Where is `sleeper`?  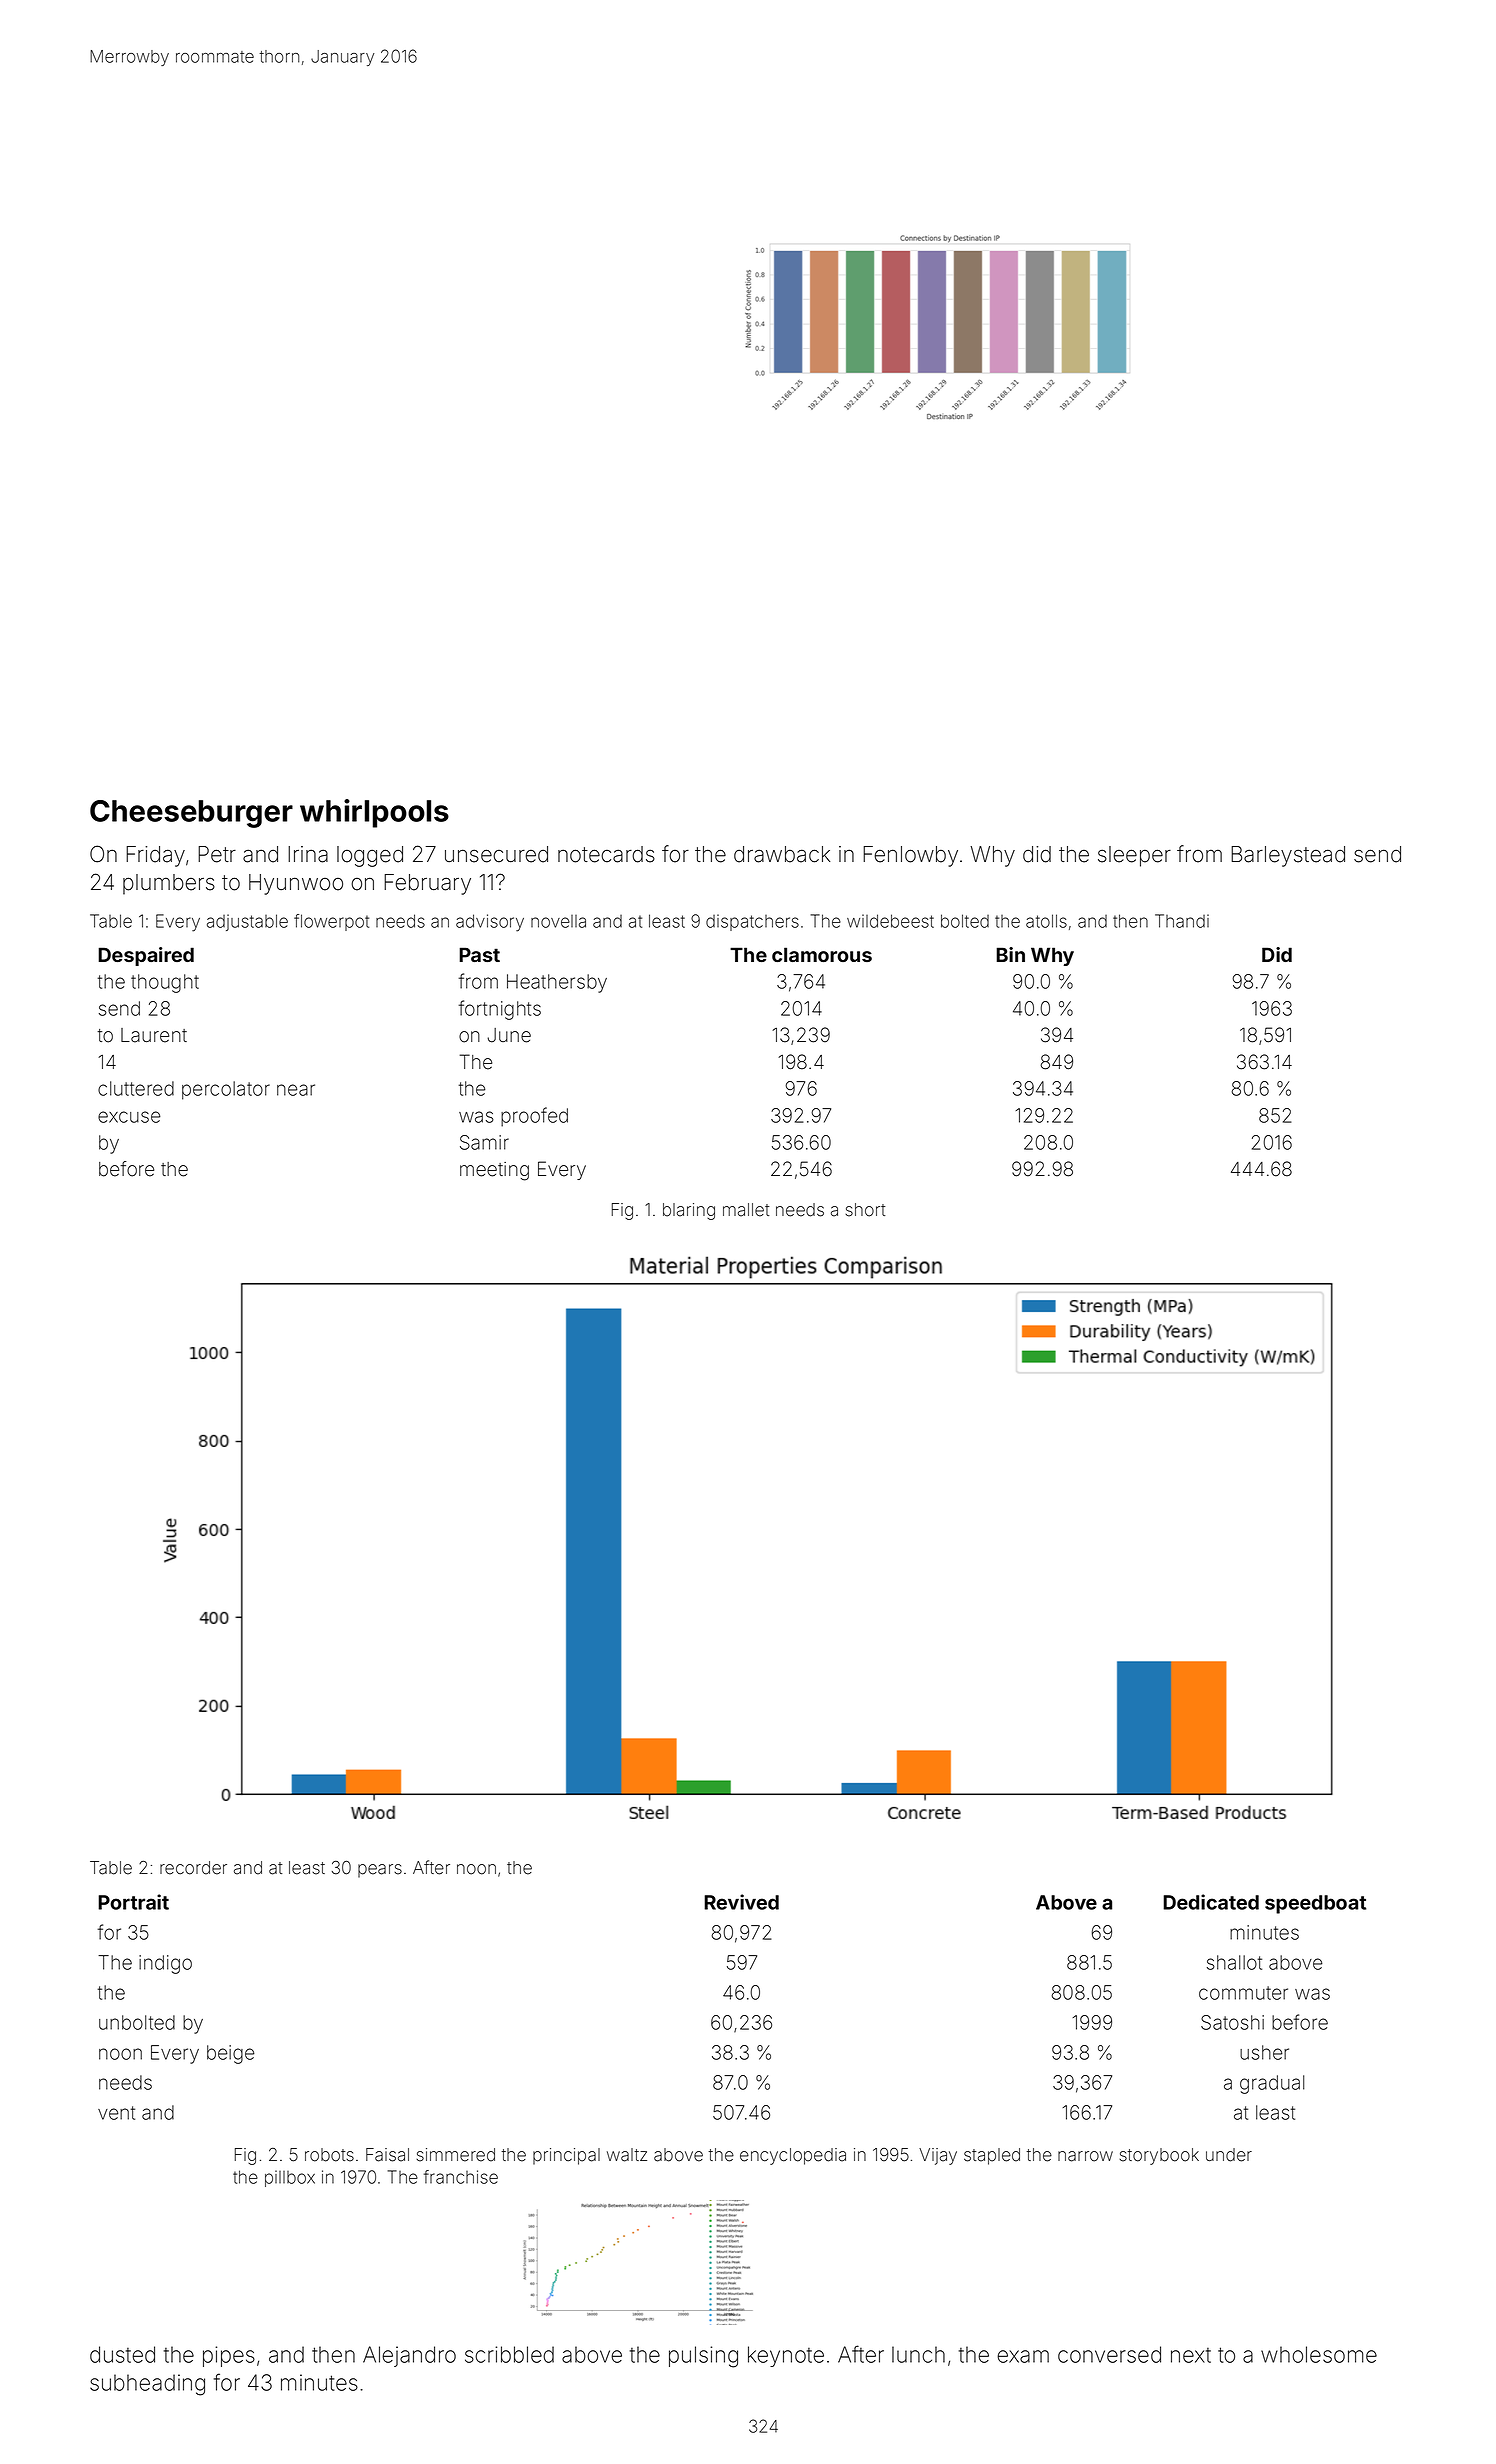
sleeper is located at coordinates (1134, 856).
